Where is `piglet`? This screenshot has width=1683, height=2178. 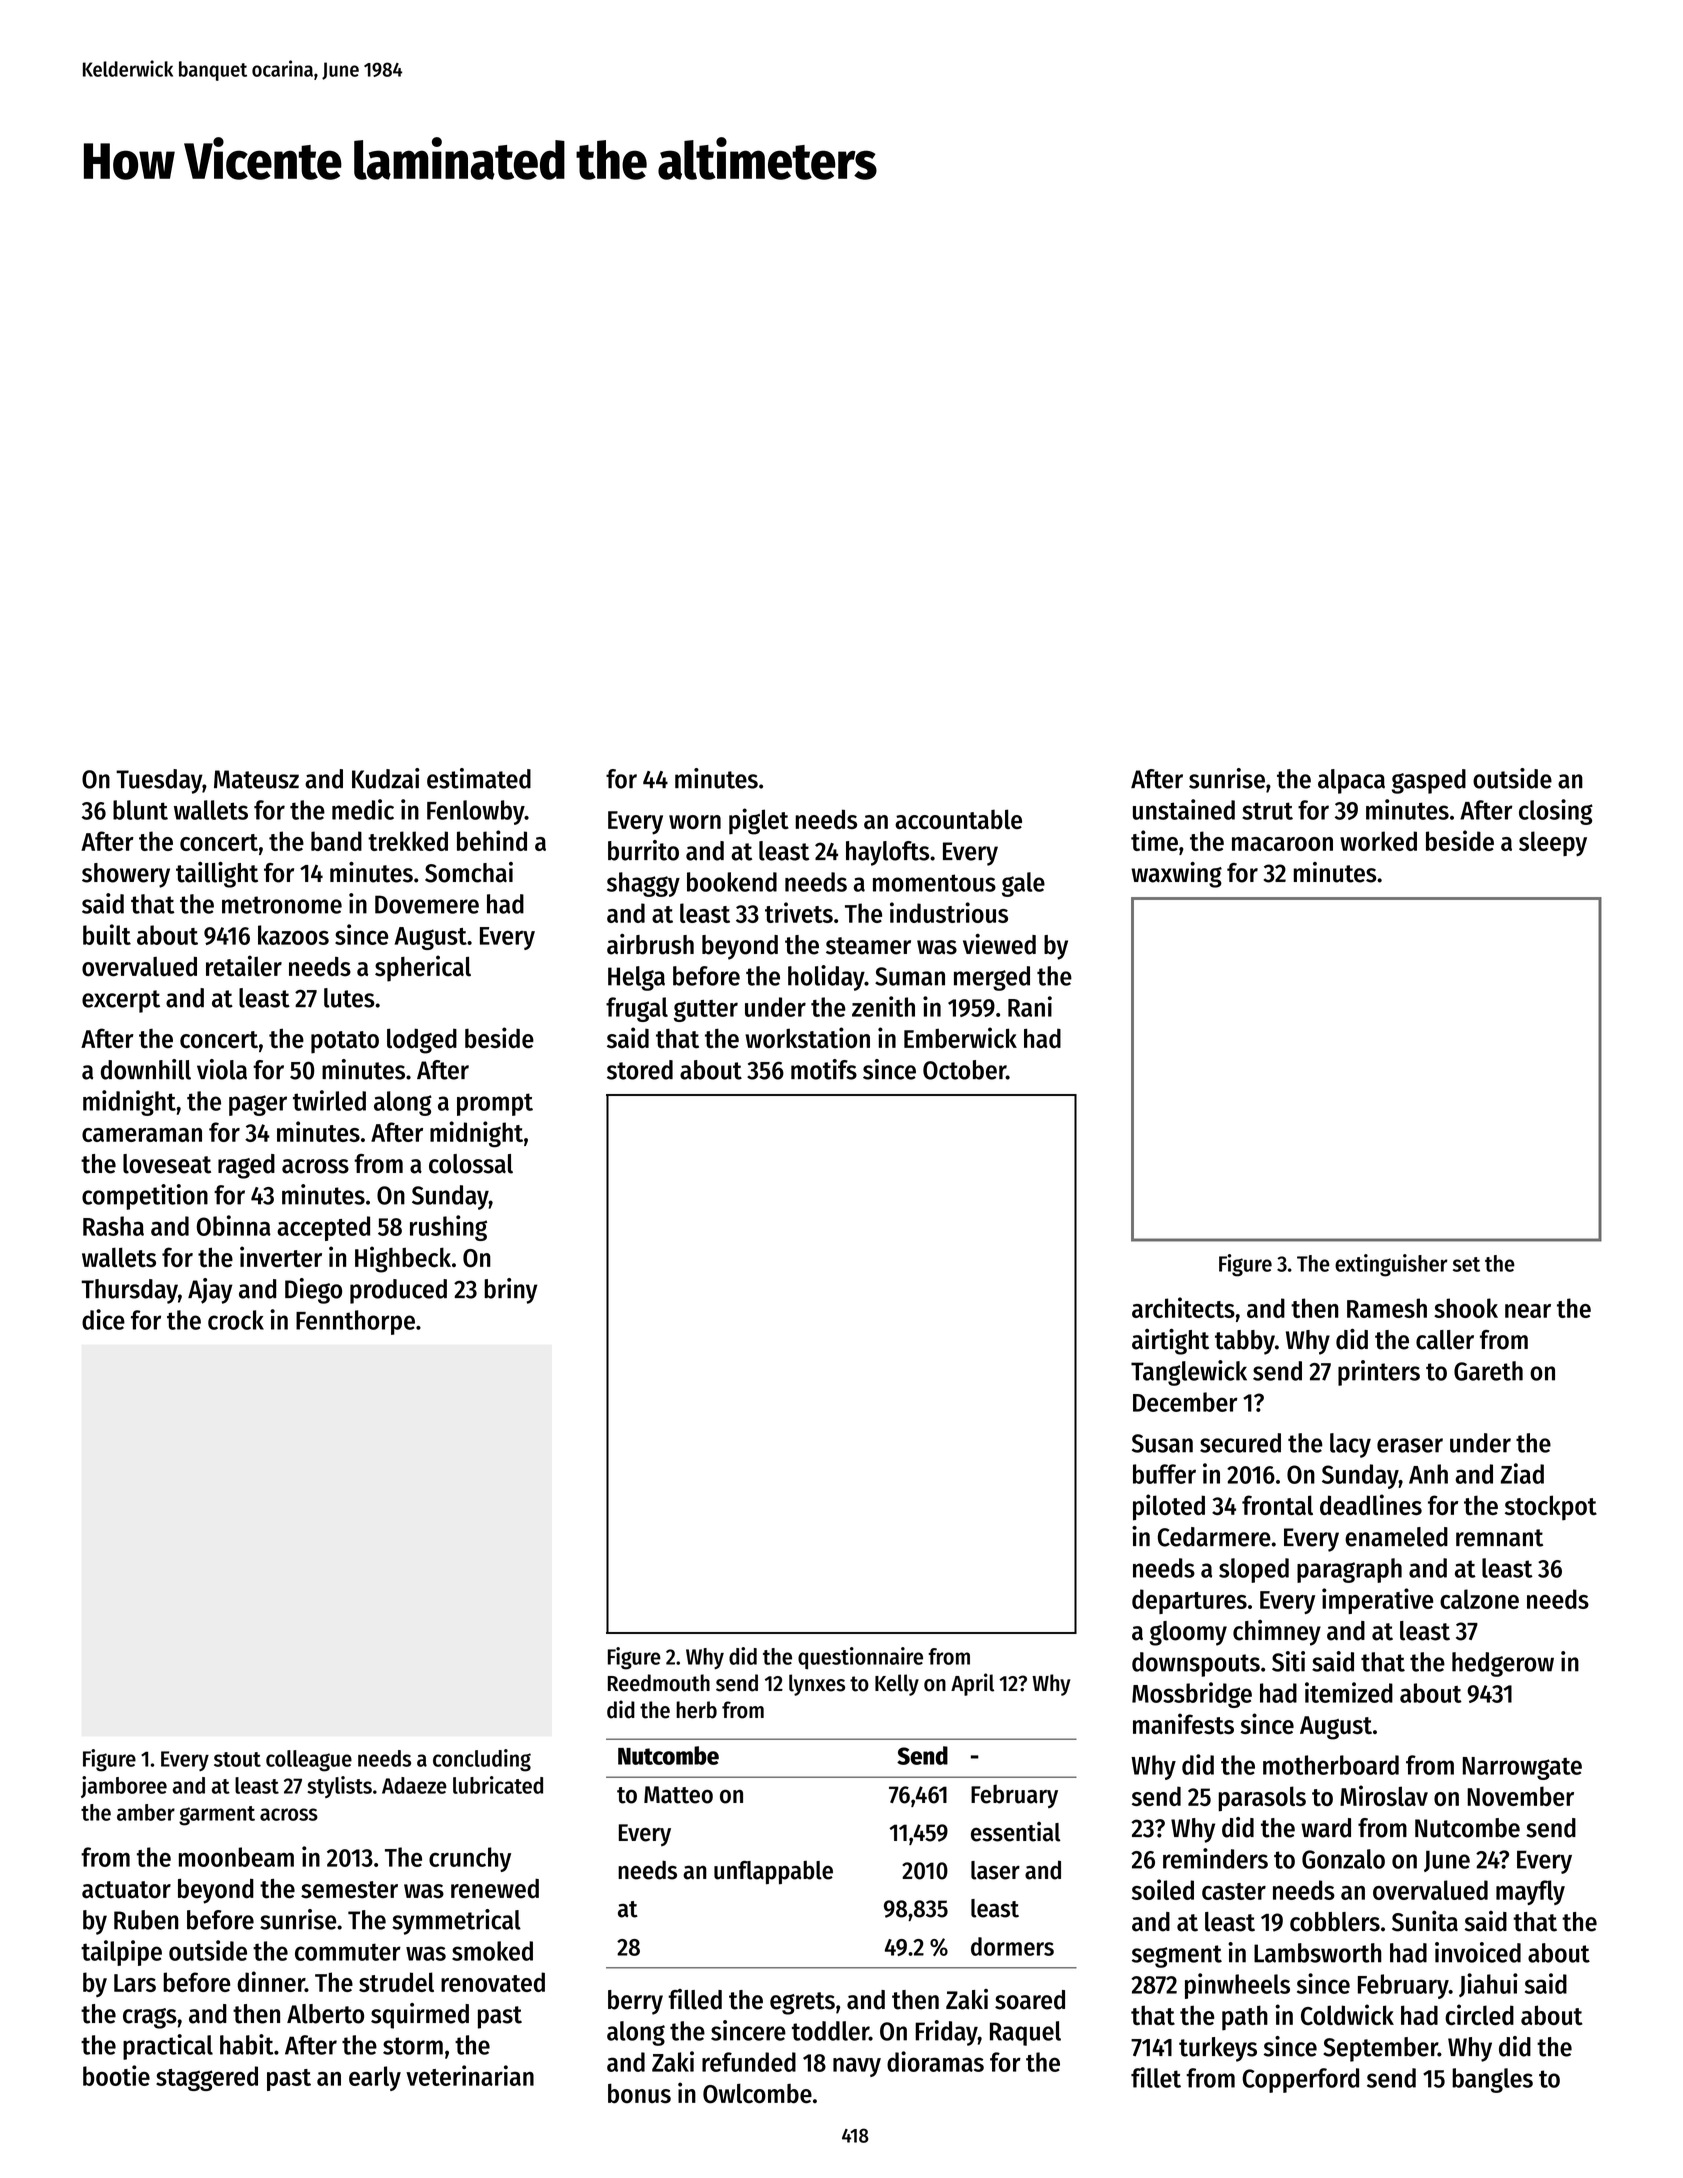 piglet is located at coordinates (759, 821).
